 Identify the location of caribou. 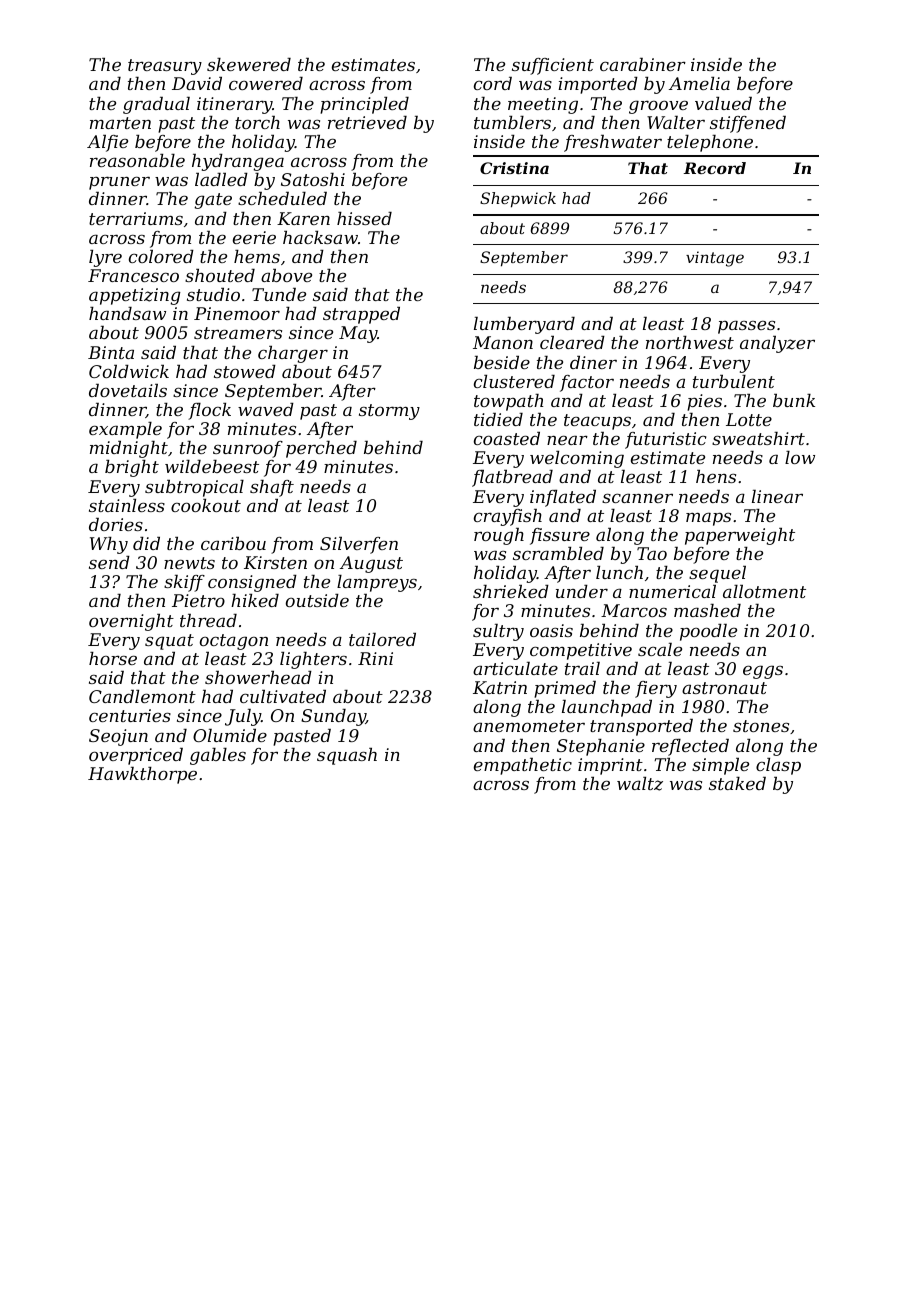
(233, 543).
